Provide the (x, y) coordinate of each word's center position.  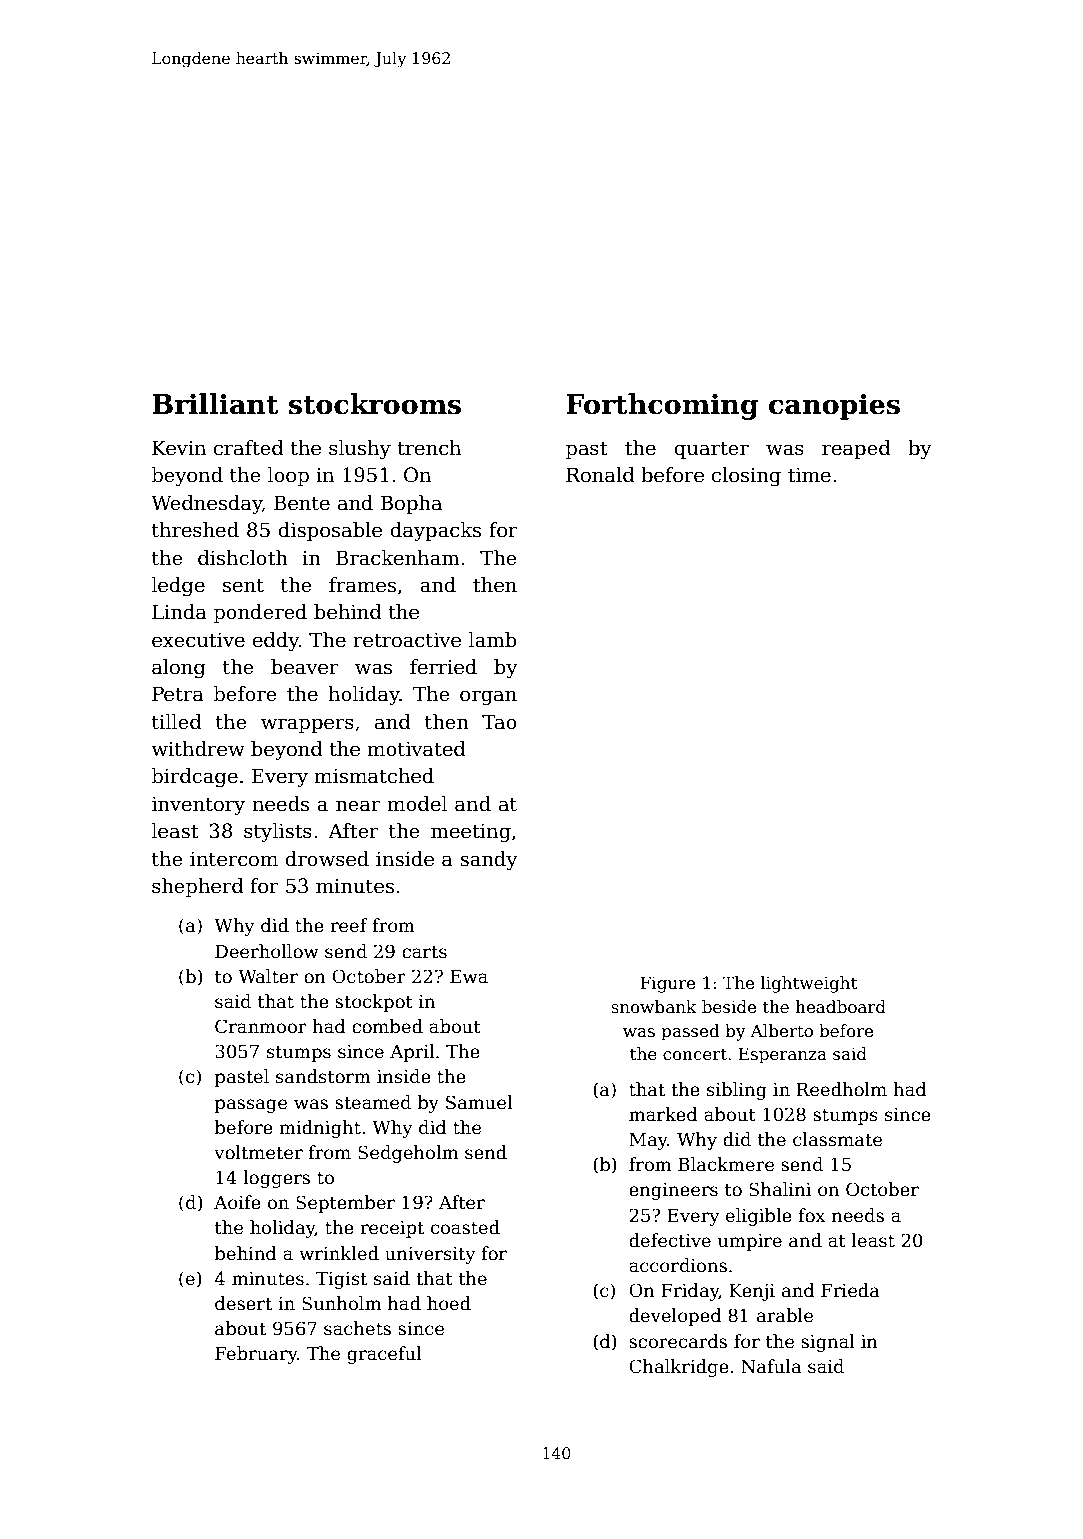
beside (729, 1007)
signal (828, 1343)
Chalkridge (679, 1368)
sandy (489, 861)
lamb (493, 640)
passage (251, 1106)
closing (746, 477)
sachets (357, 1328)
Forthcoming (662, 406)
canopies (834, 407)
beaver (305, 667)
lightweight (809, 984)
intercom (234, 859)
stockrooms (375, 404)
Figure (667, 984)
